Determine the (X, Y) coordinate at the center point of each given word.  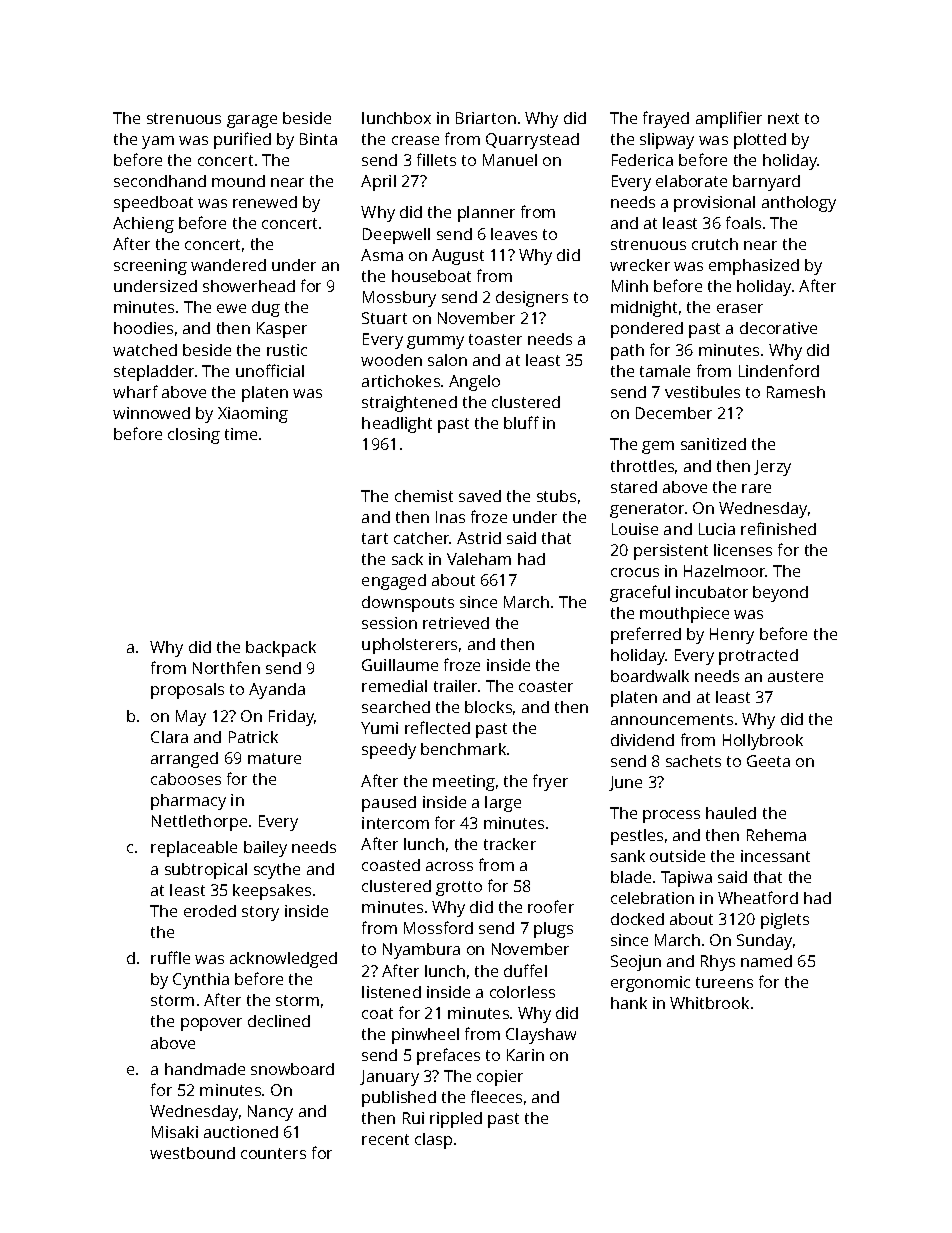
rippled (456, 1120)
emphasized (754, 267)
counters (273, 1153)
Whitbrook (709, 1003)
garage (252, 121)
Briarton (486, 118)
